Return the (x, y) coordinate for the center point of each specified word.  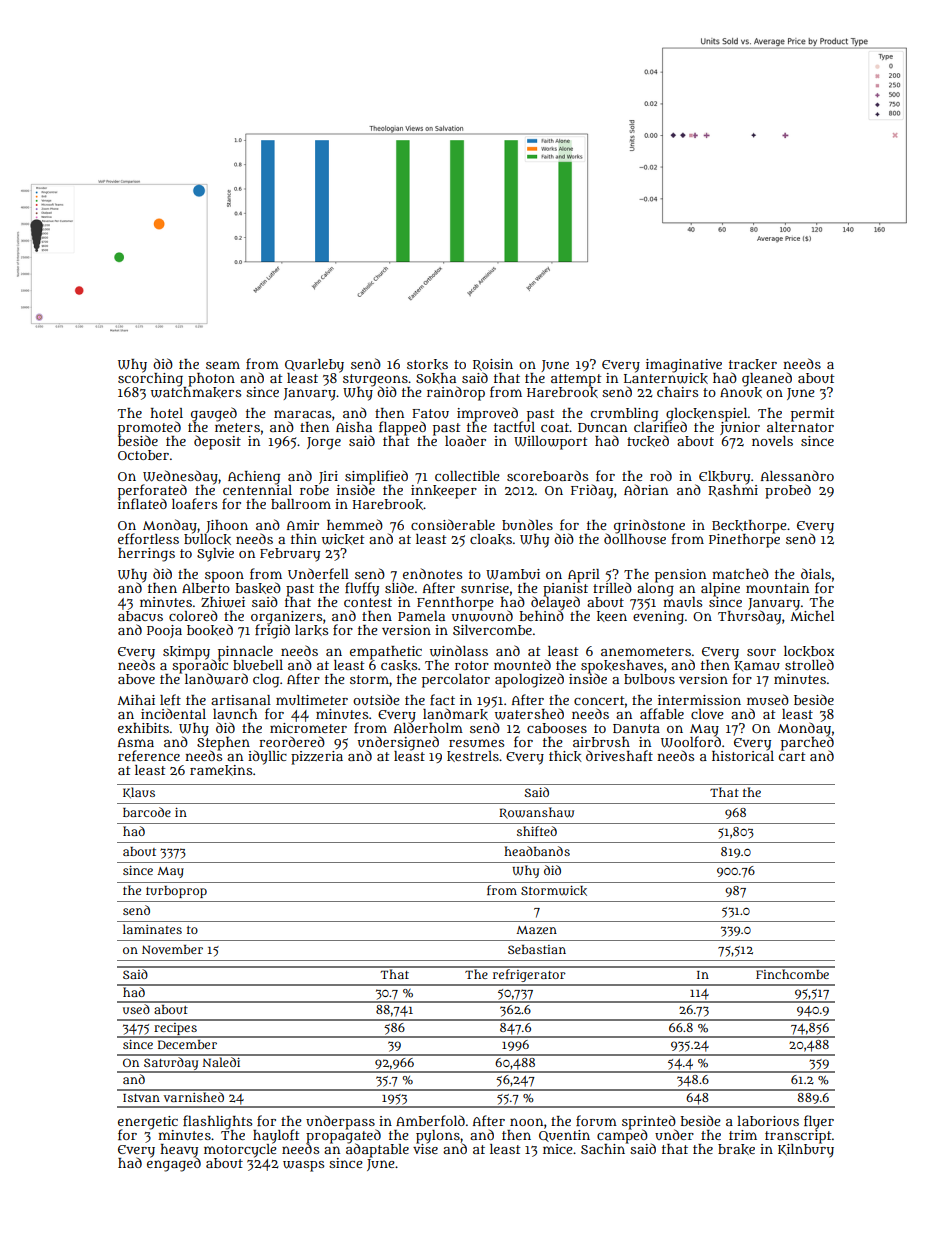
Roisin (493, 365)
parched (807, 744)
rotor (472, 665)
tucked (648, 441)
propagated (343, 1137)
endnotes (432, 573)
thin (304, 539)
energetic (148, 1123)
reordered (292, 741)
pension (680, 576)
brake (736, 1149)
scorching (150, 380)
